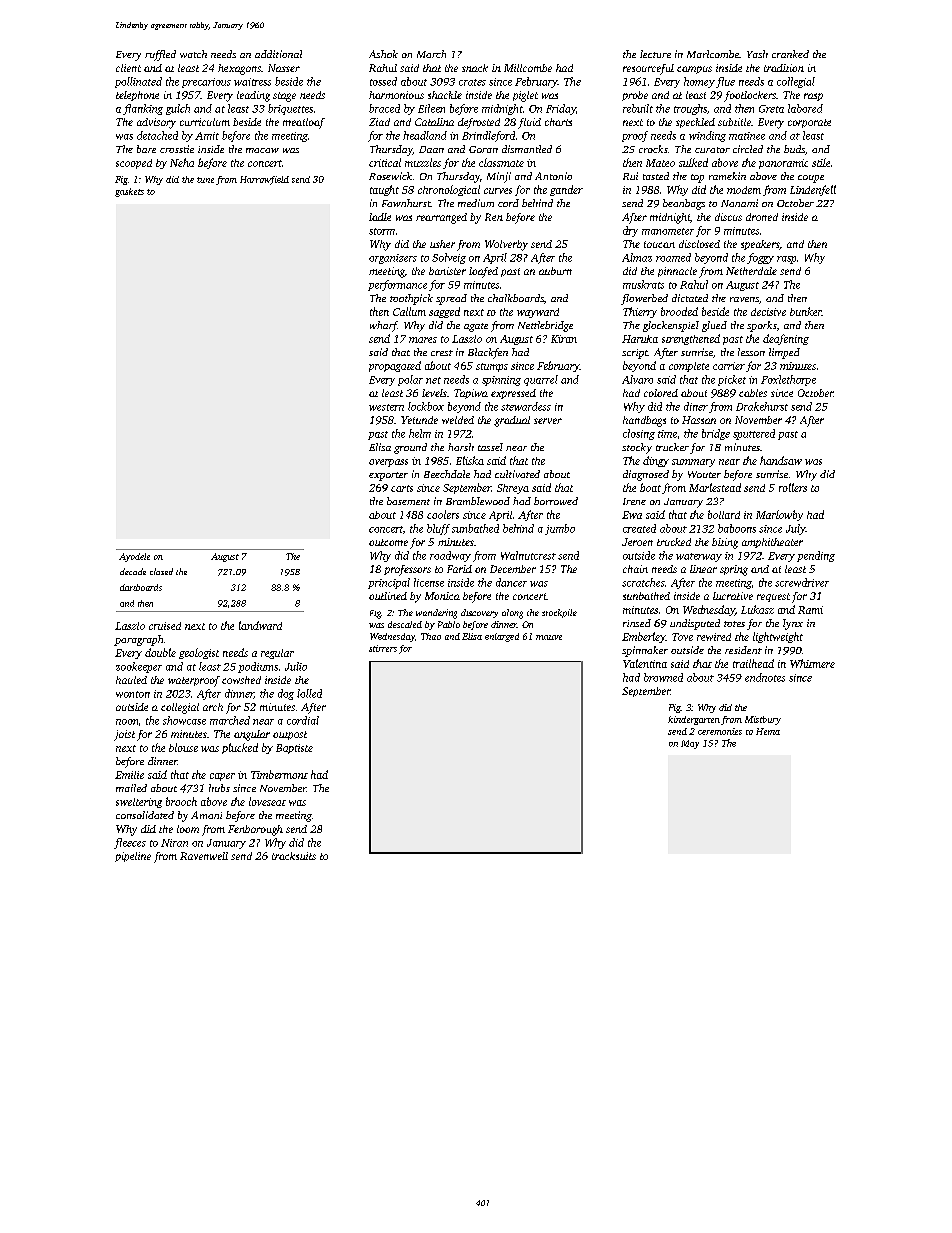 The height and width of the document is (1233, 952). What do you see at coordinates (294, 856) in the document?
I see `tracksuits` at bounding box center [294, 856].
